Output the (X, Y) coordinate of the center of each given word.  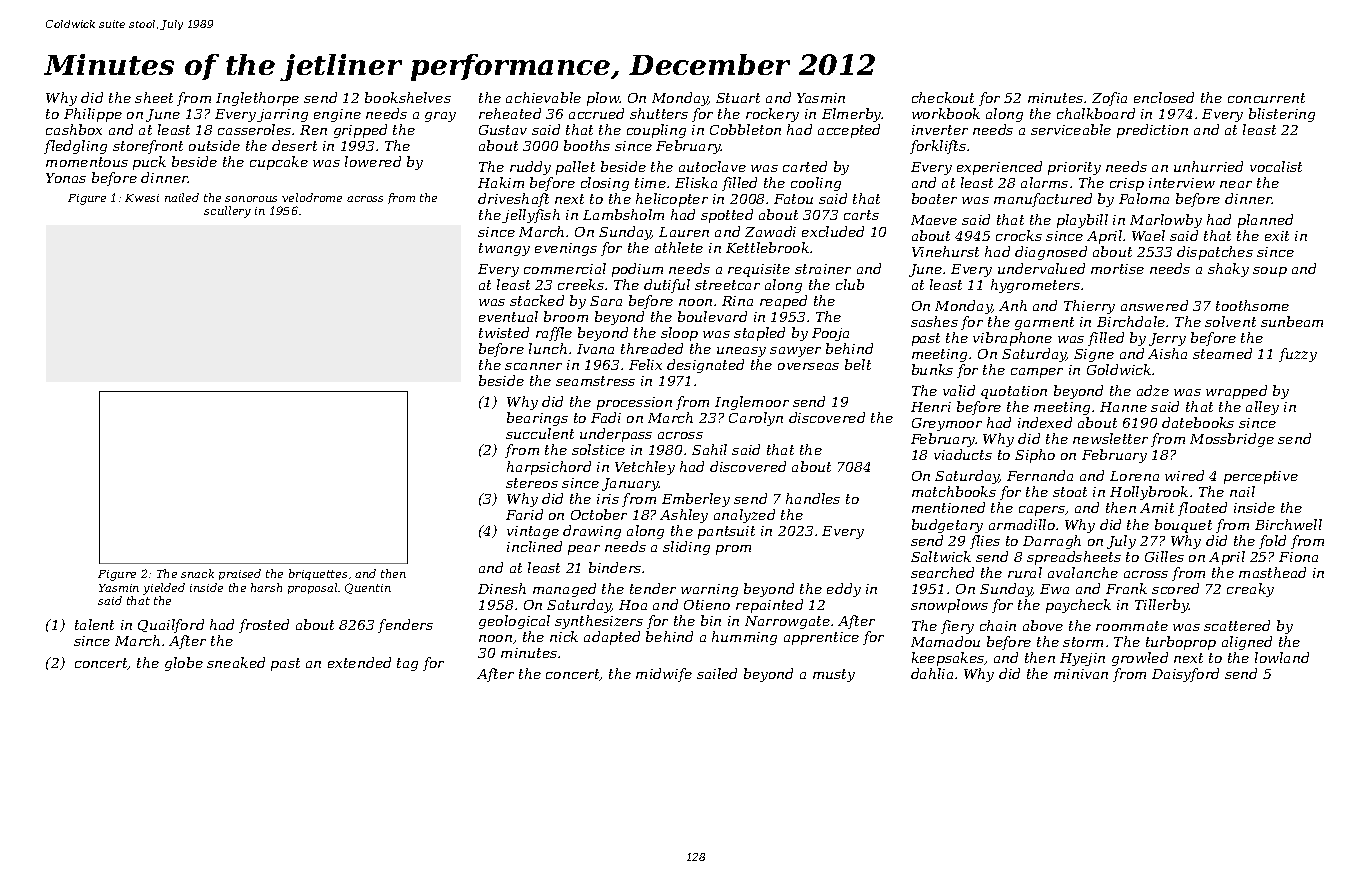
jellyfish (531, 216)
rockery (772, 115)
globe (184, 664)
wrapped (1236, 392)
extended (359, 662)
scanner (533, 366)
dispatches (1215, 253)
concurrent (1266, 98)
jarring (282, 115)
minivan (1081, 674)
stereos (532, 483)
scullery (227, 212)
